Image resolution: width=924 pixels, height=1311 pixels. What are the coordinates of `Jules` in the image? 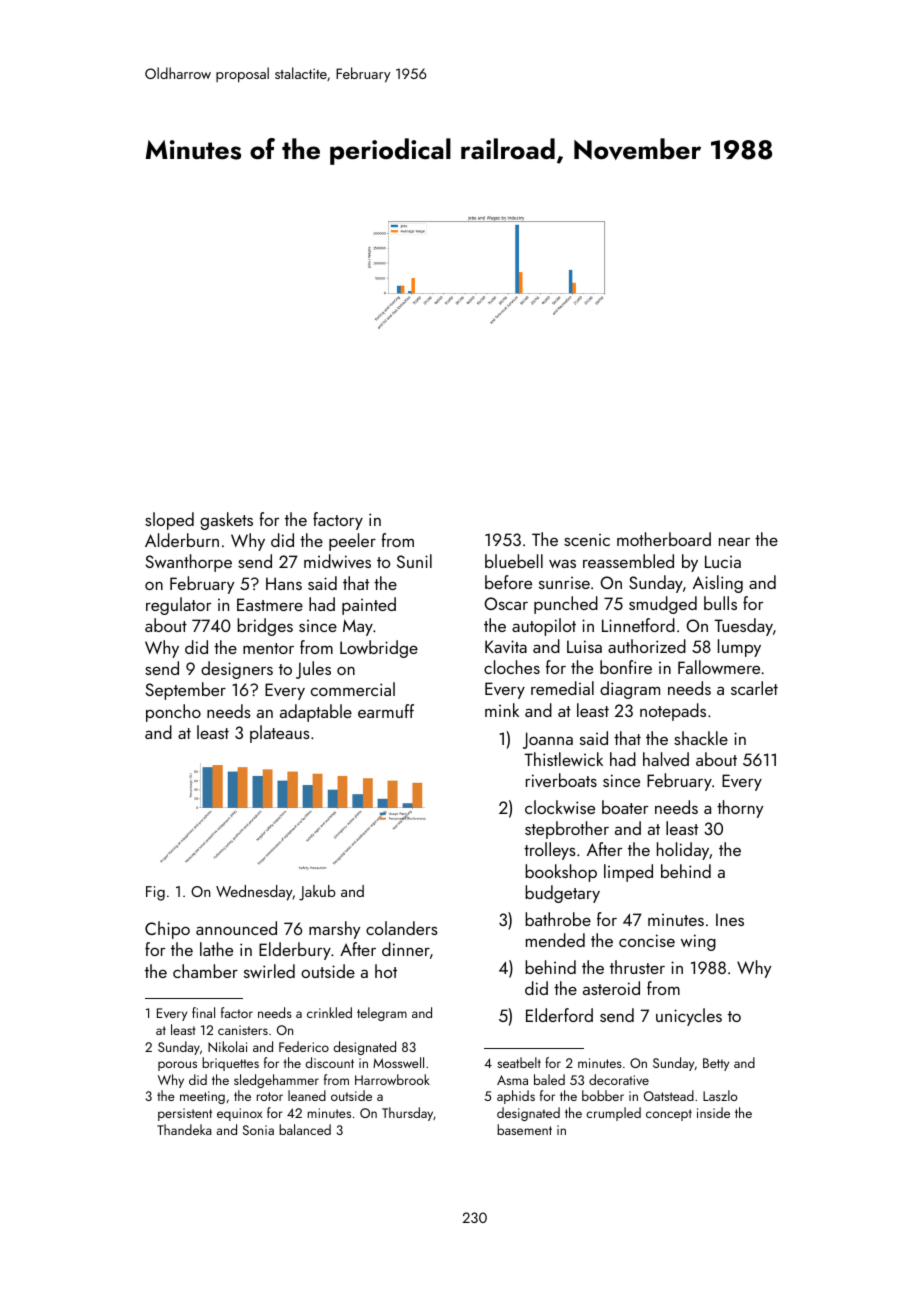 It's located at (313, 670).
